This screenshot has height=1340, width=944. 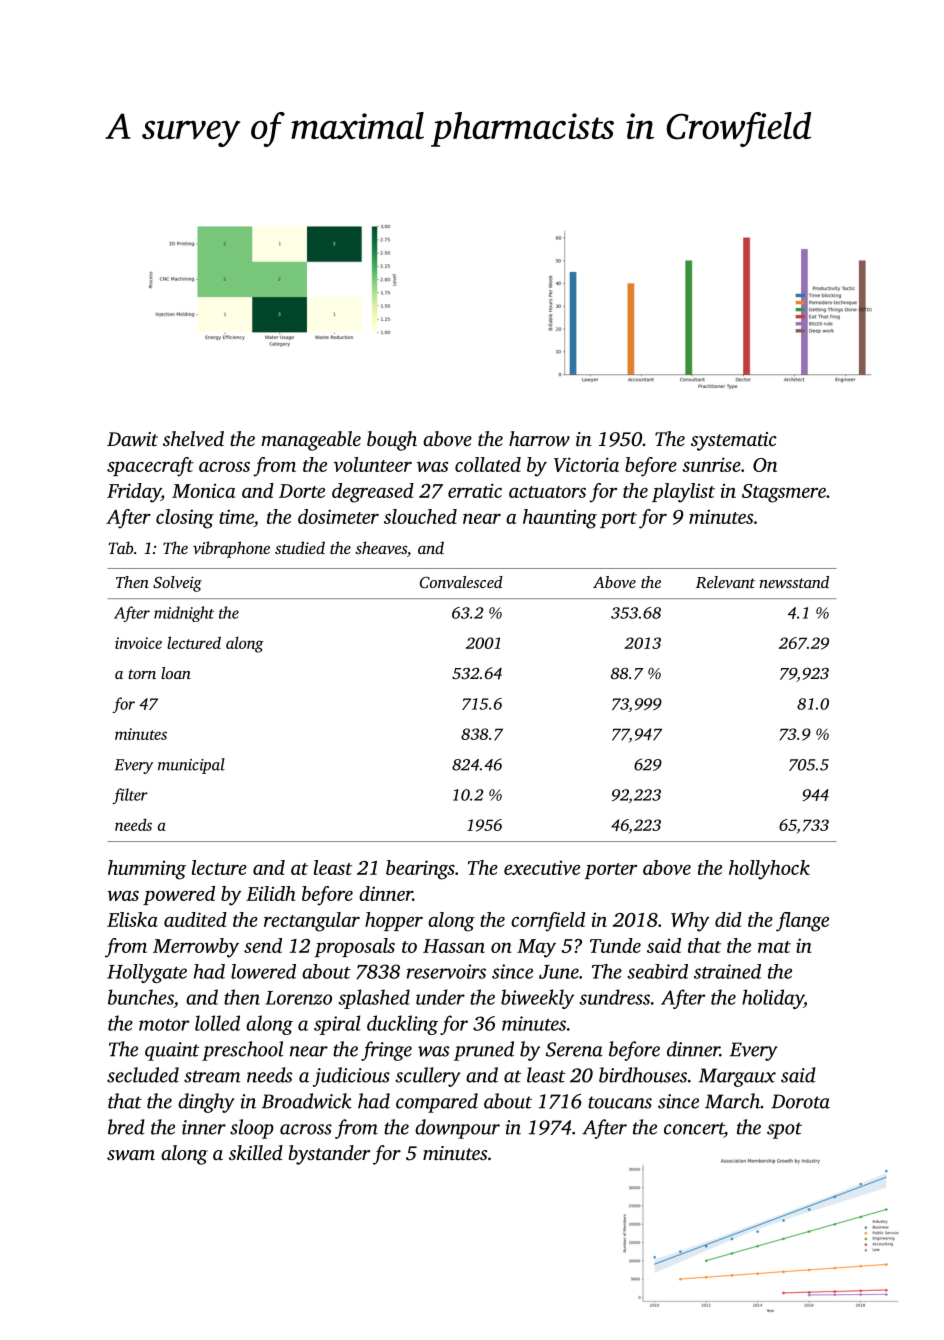 What do you see at coordinates (794, 582) in the screenshot?
I see `newsstand` at bounding box center [794, 582].
